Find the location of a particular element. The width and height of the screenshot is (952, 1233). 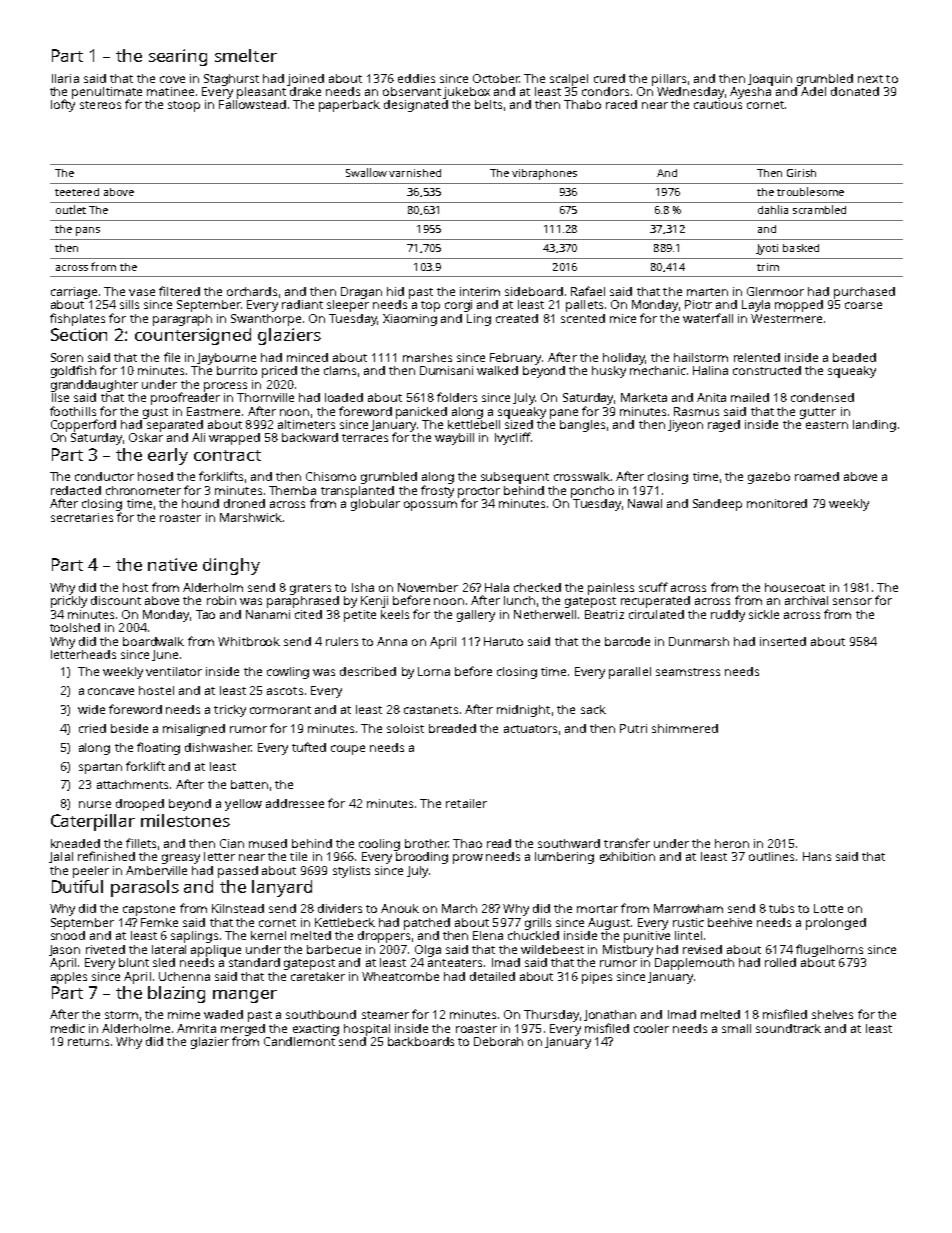

minced is located at coordinates (307, 357).
